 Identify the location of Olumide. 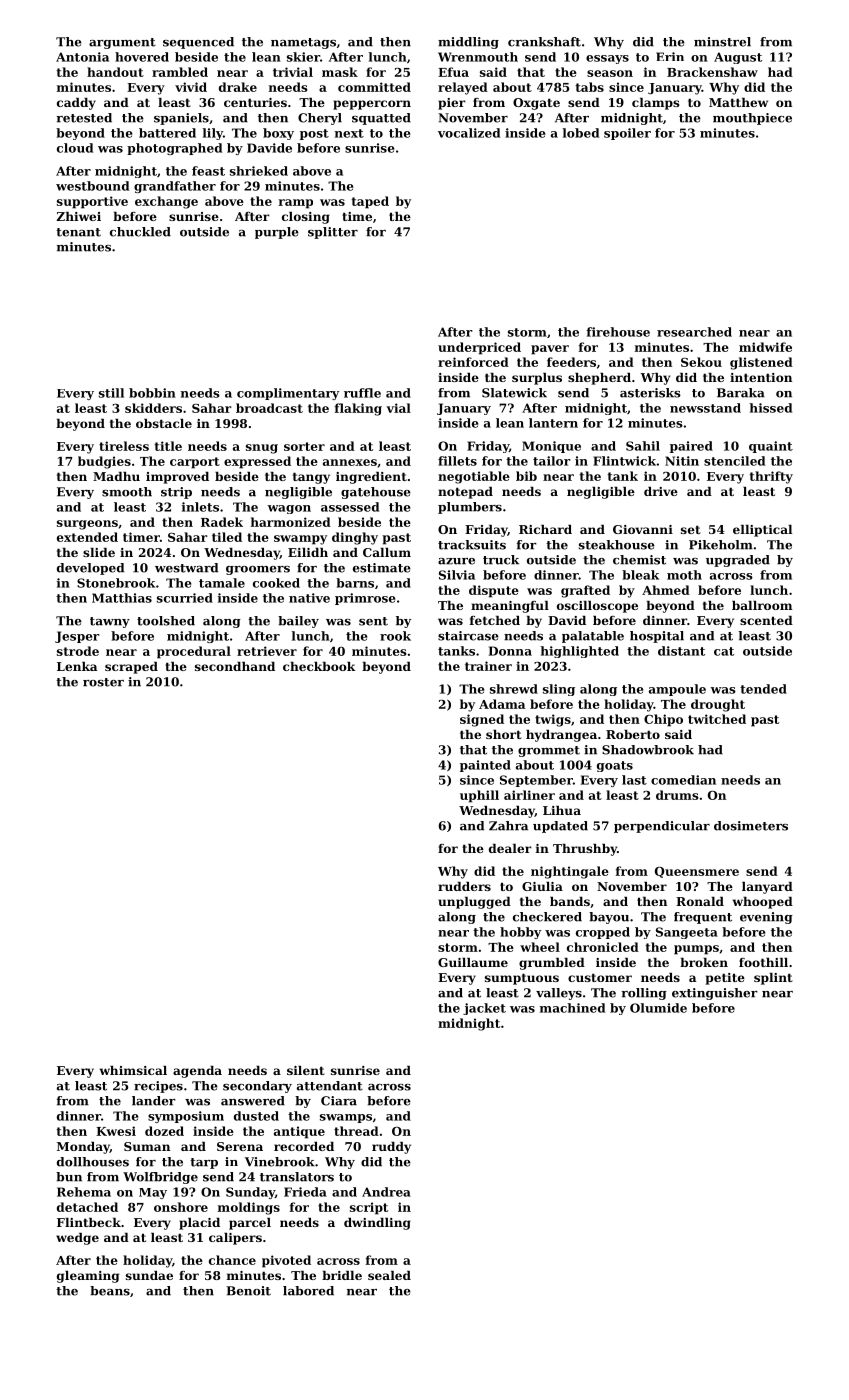
(658, 1008).
